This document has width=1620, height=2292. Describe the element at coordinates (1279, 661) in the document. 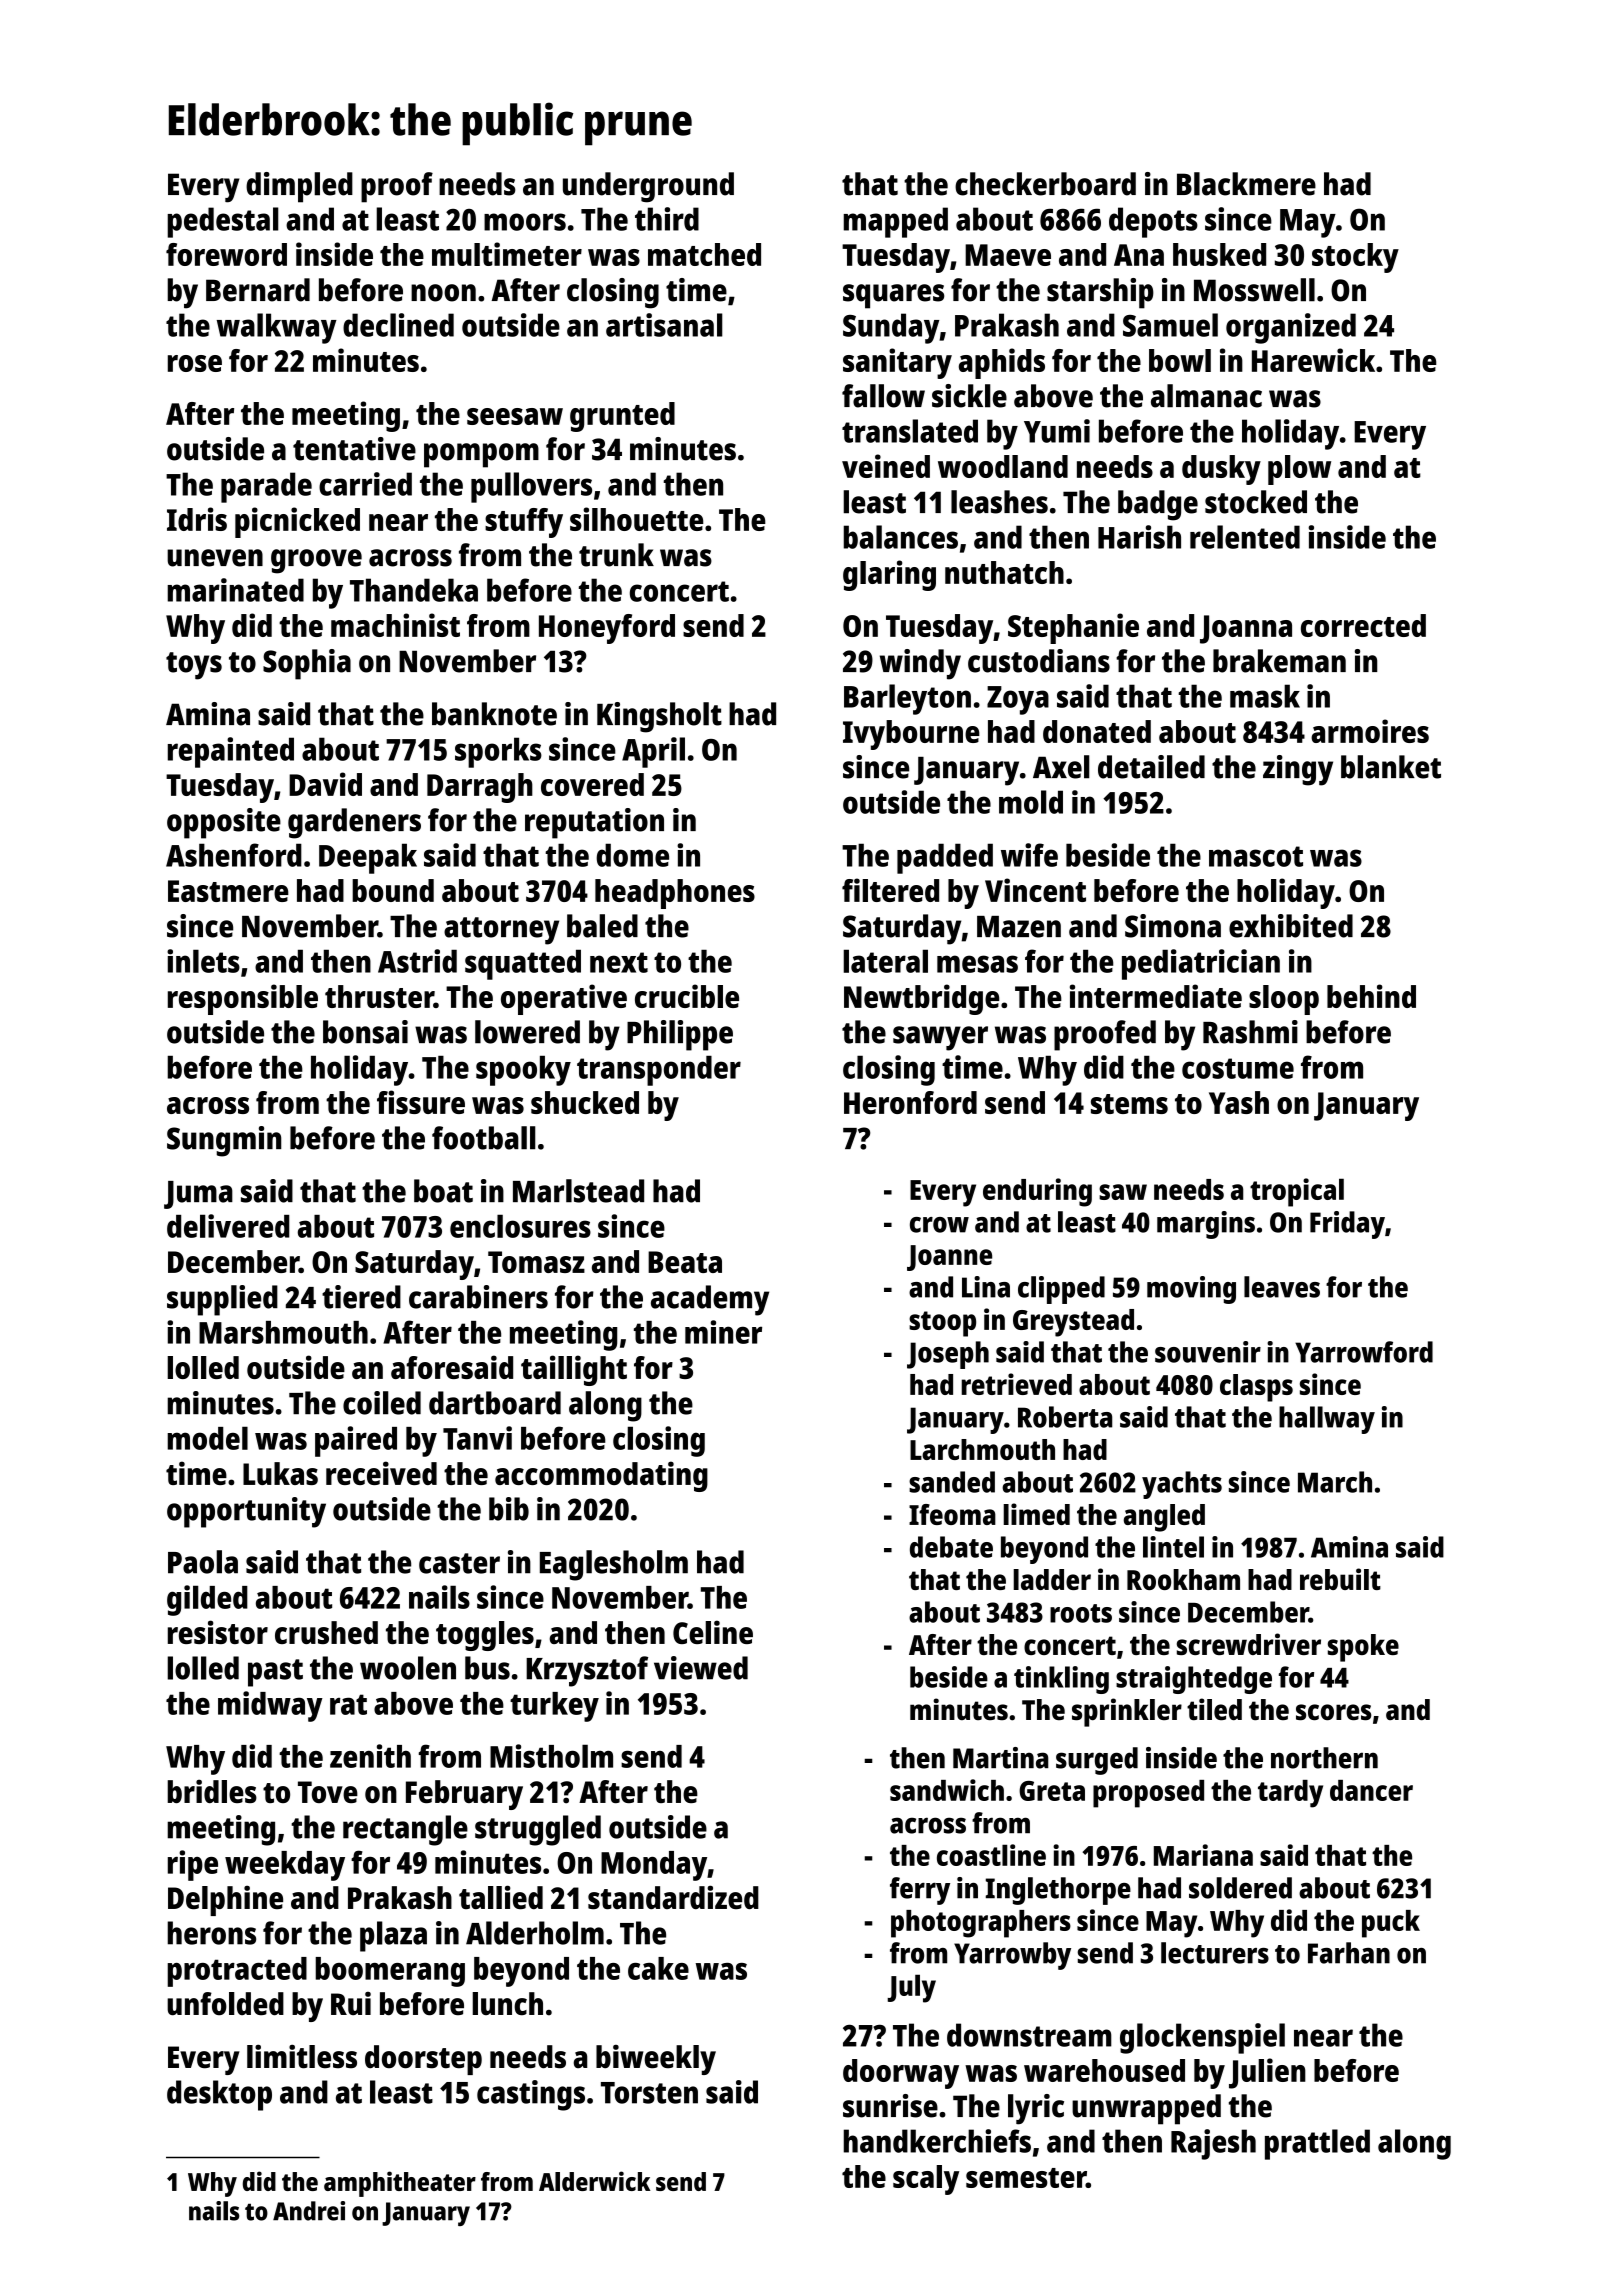

I see `brakeman` at that location.
